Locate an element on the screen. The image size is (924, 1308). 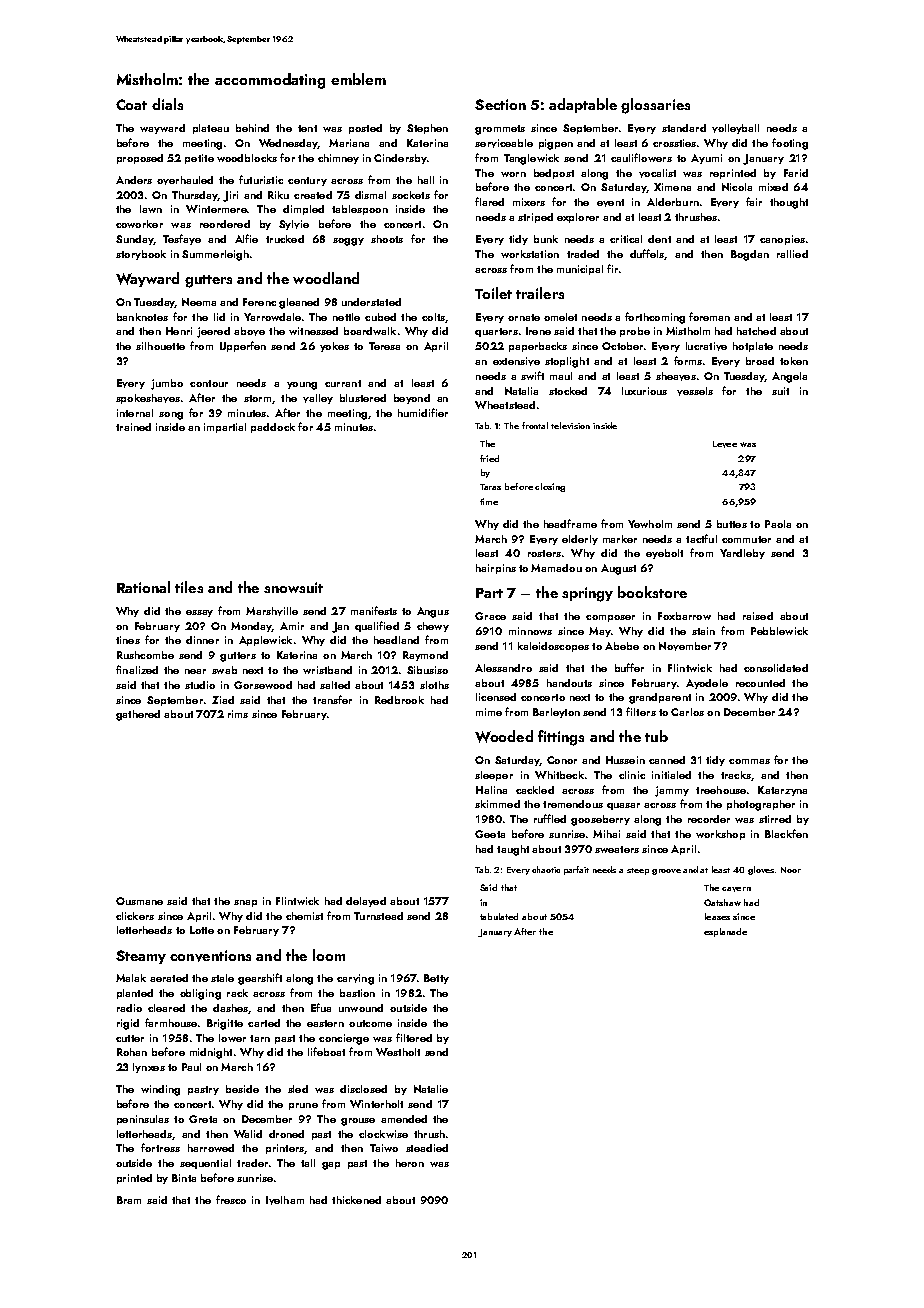
Ziad is located at coordinates (223, 700).
